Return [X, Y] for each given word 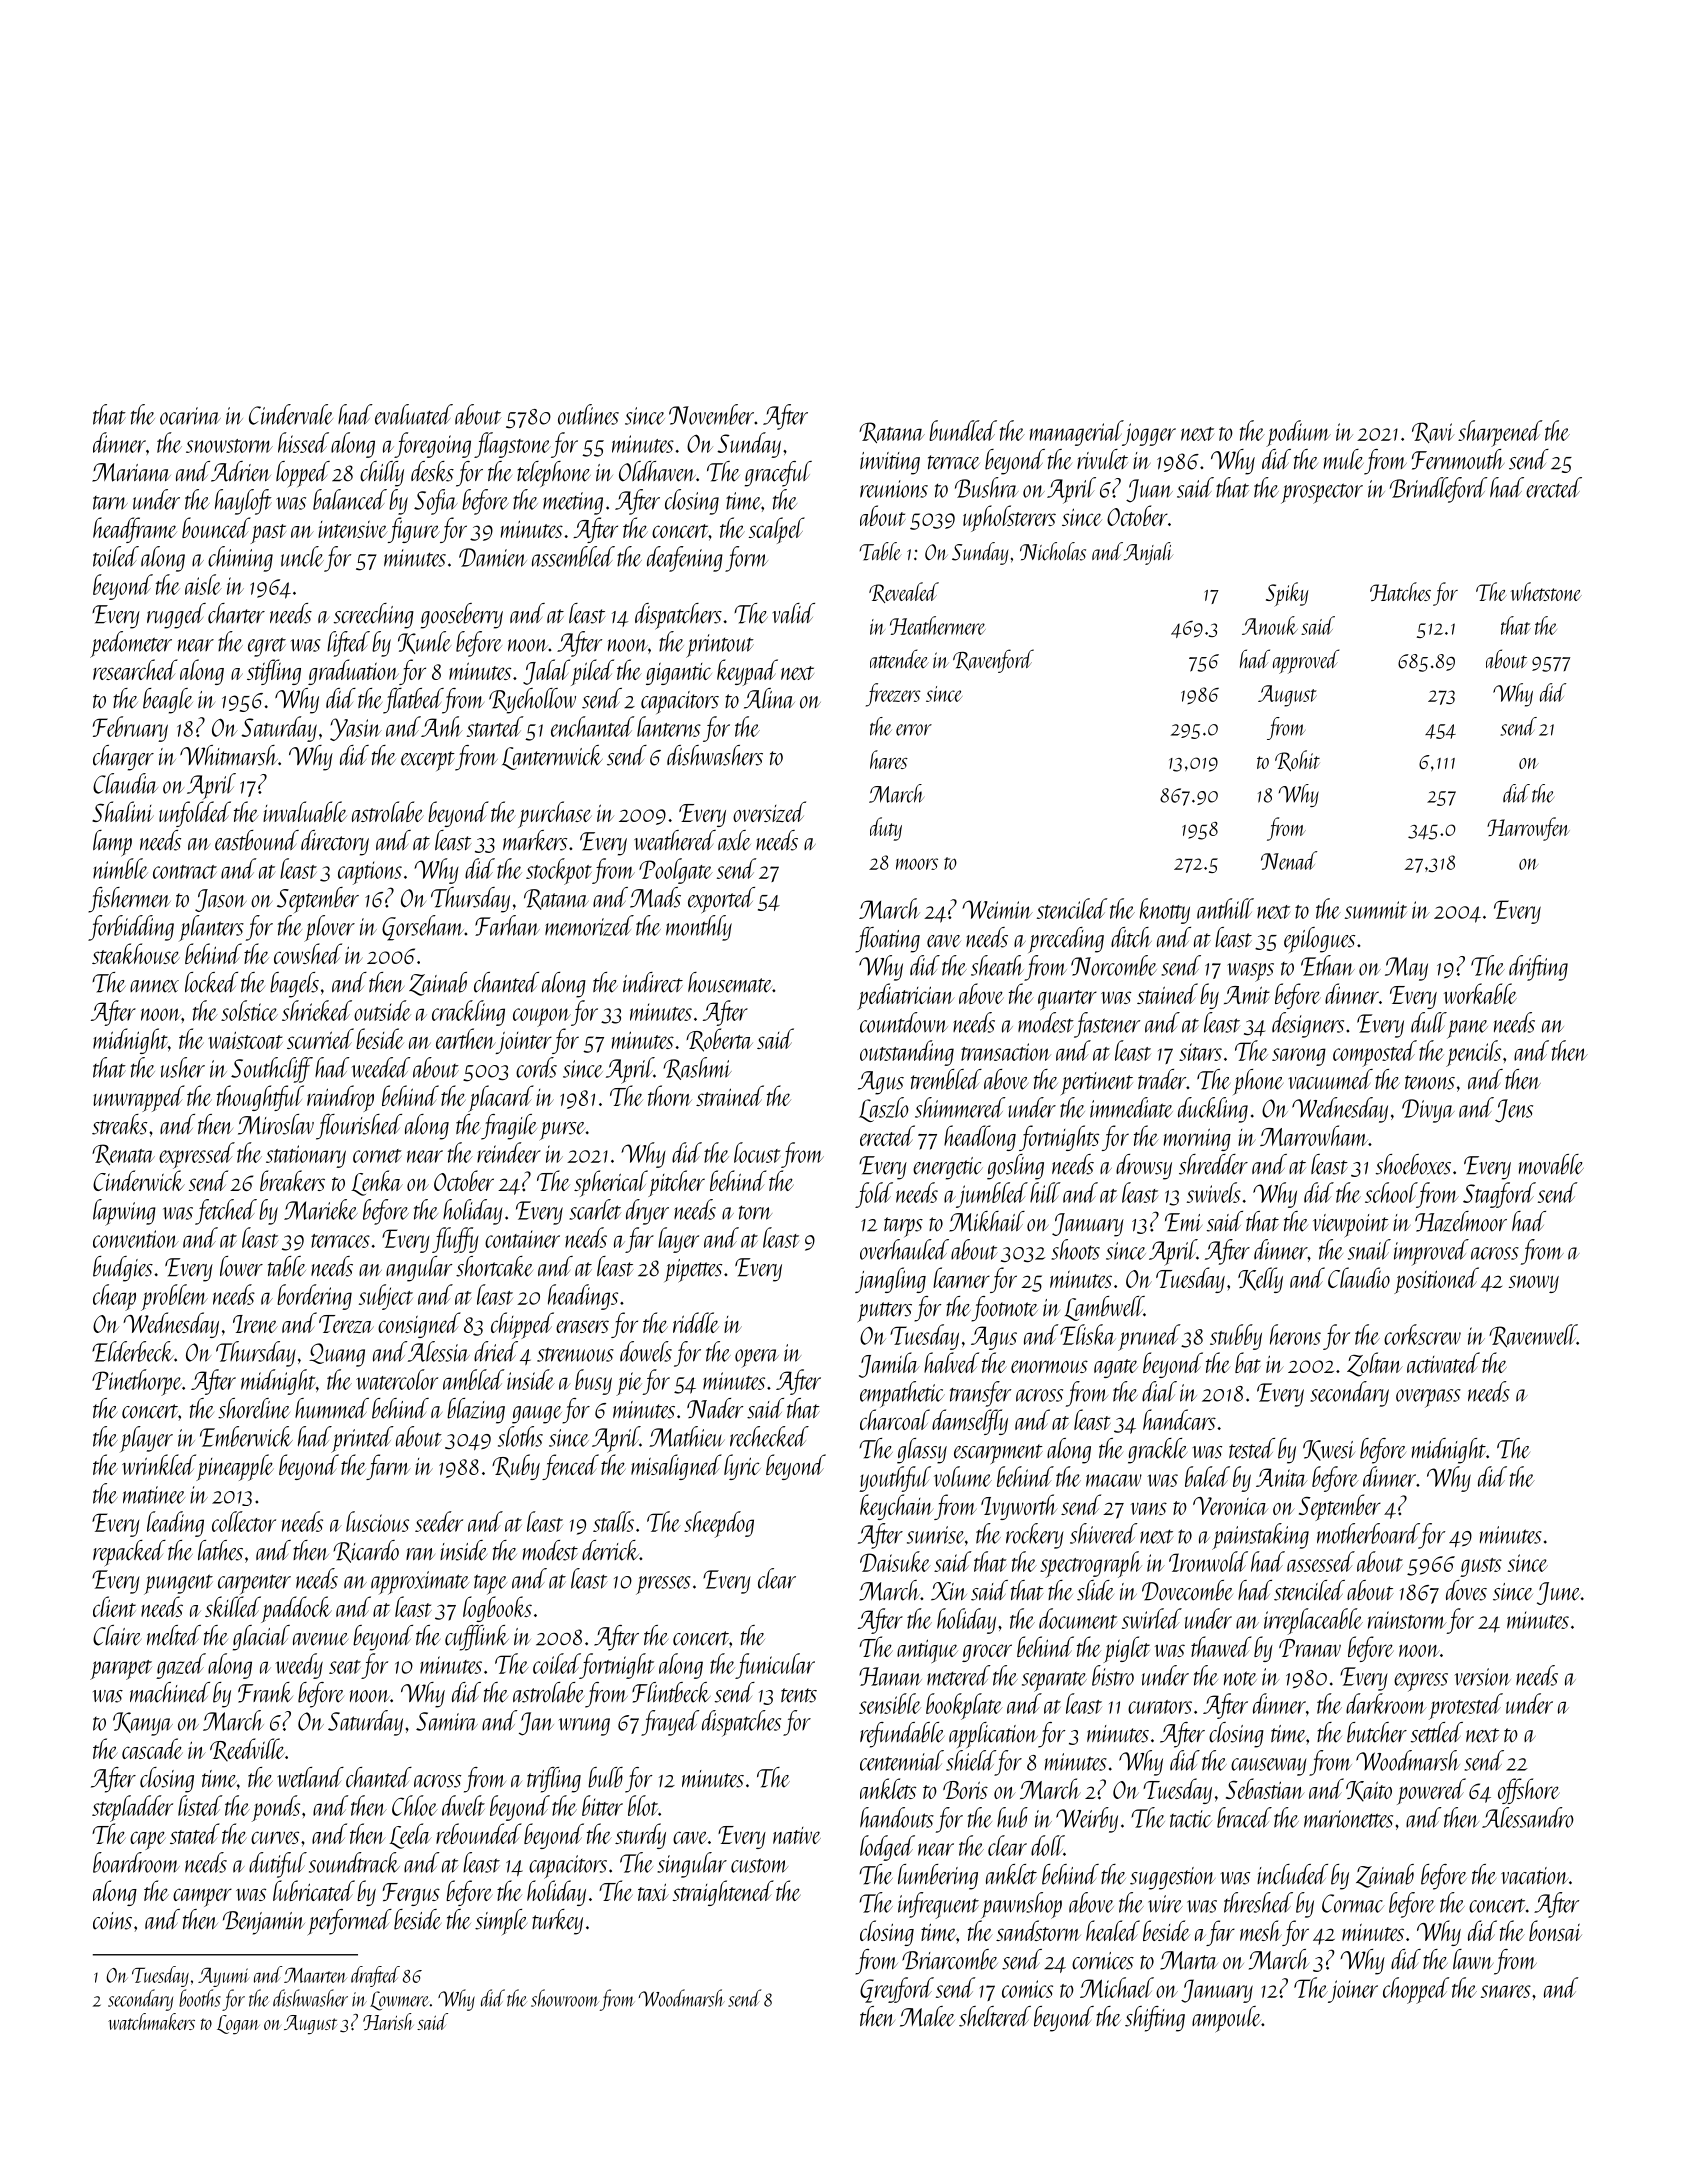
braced [1244, 1817]
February [130, 729]
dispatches [741, 1723]
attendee [899, 659]
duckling [1213, 1110]
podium [1298, 433]
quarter [1067, 1000]
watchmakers [151, 2021]
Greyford [897, 1990]
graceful [778, 474]
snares [1506, 1991]
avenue [320, 1639]
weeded [381, 1067]
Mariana [131, 472]
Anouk [1270, 625]
